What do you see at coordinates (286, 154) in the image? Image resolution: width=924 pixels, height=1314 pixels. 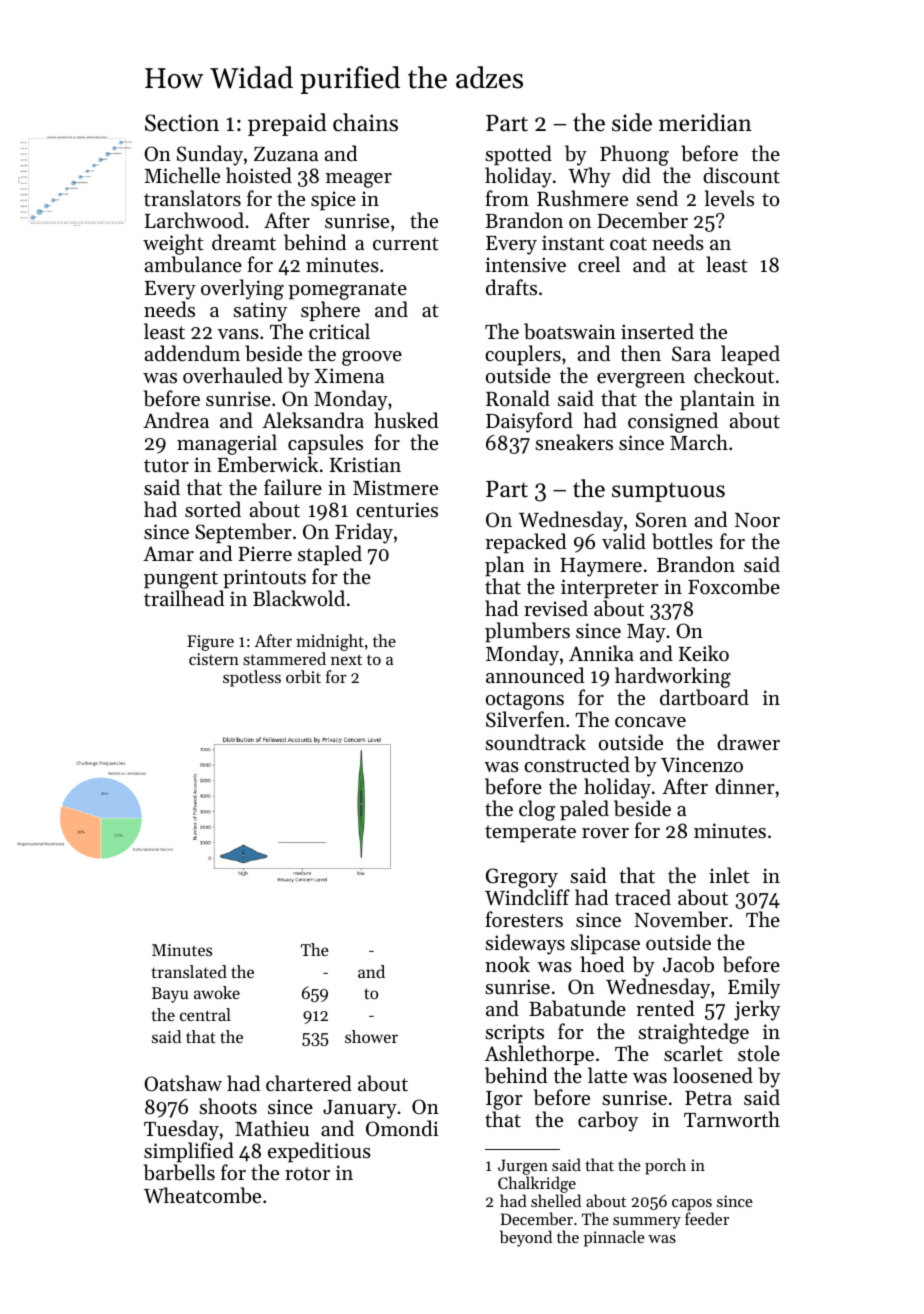 I see `Zuzana` at bounding box center [286, 154].
